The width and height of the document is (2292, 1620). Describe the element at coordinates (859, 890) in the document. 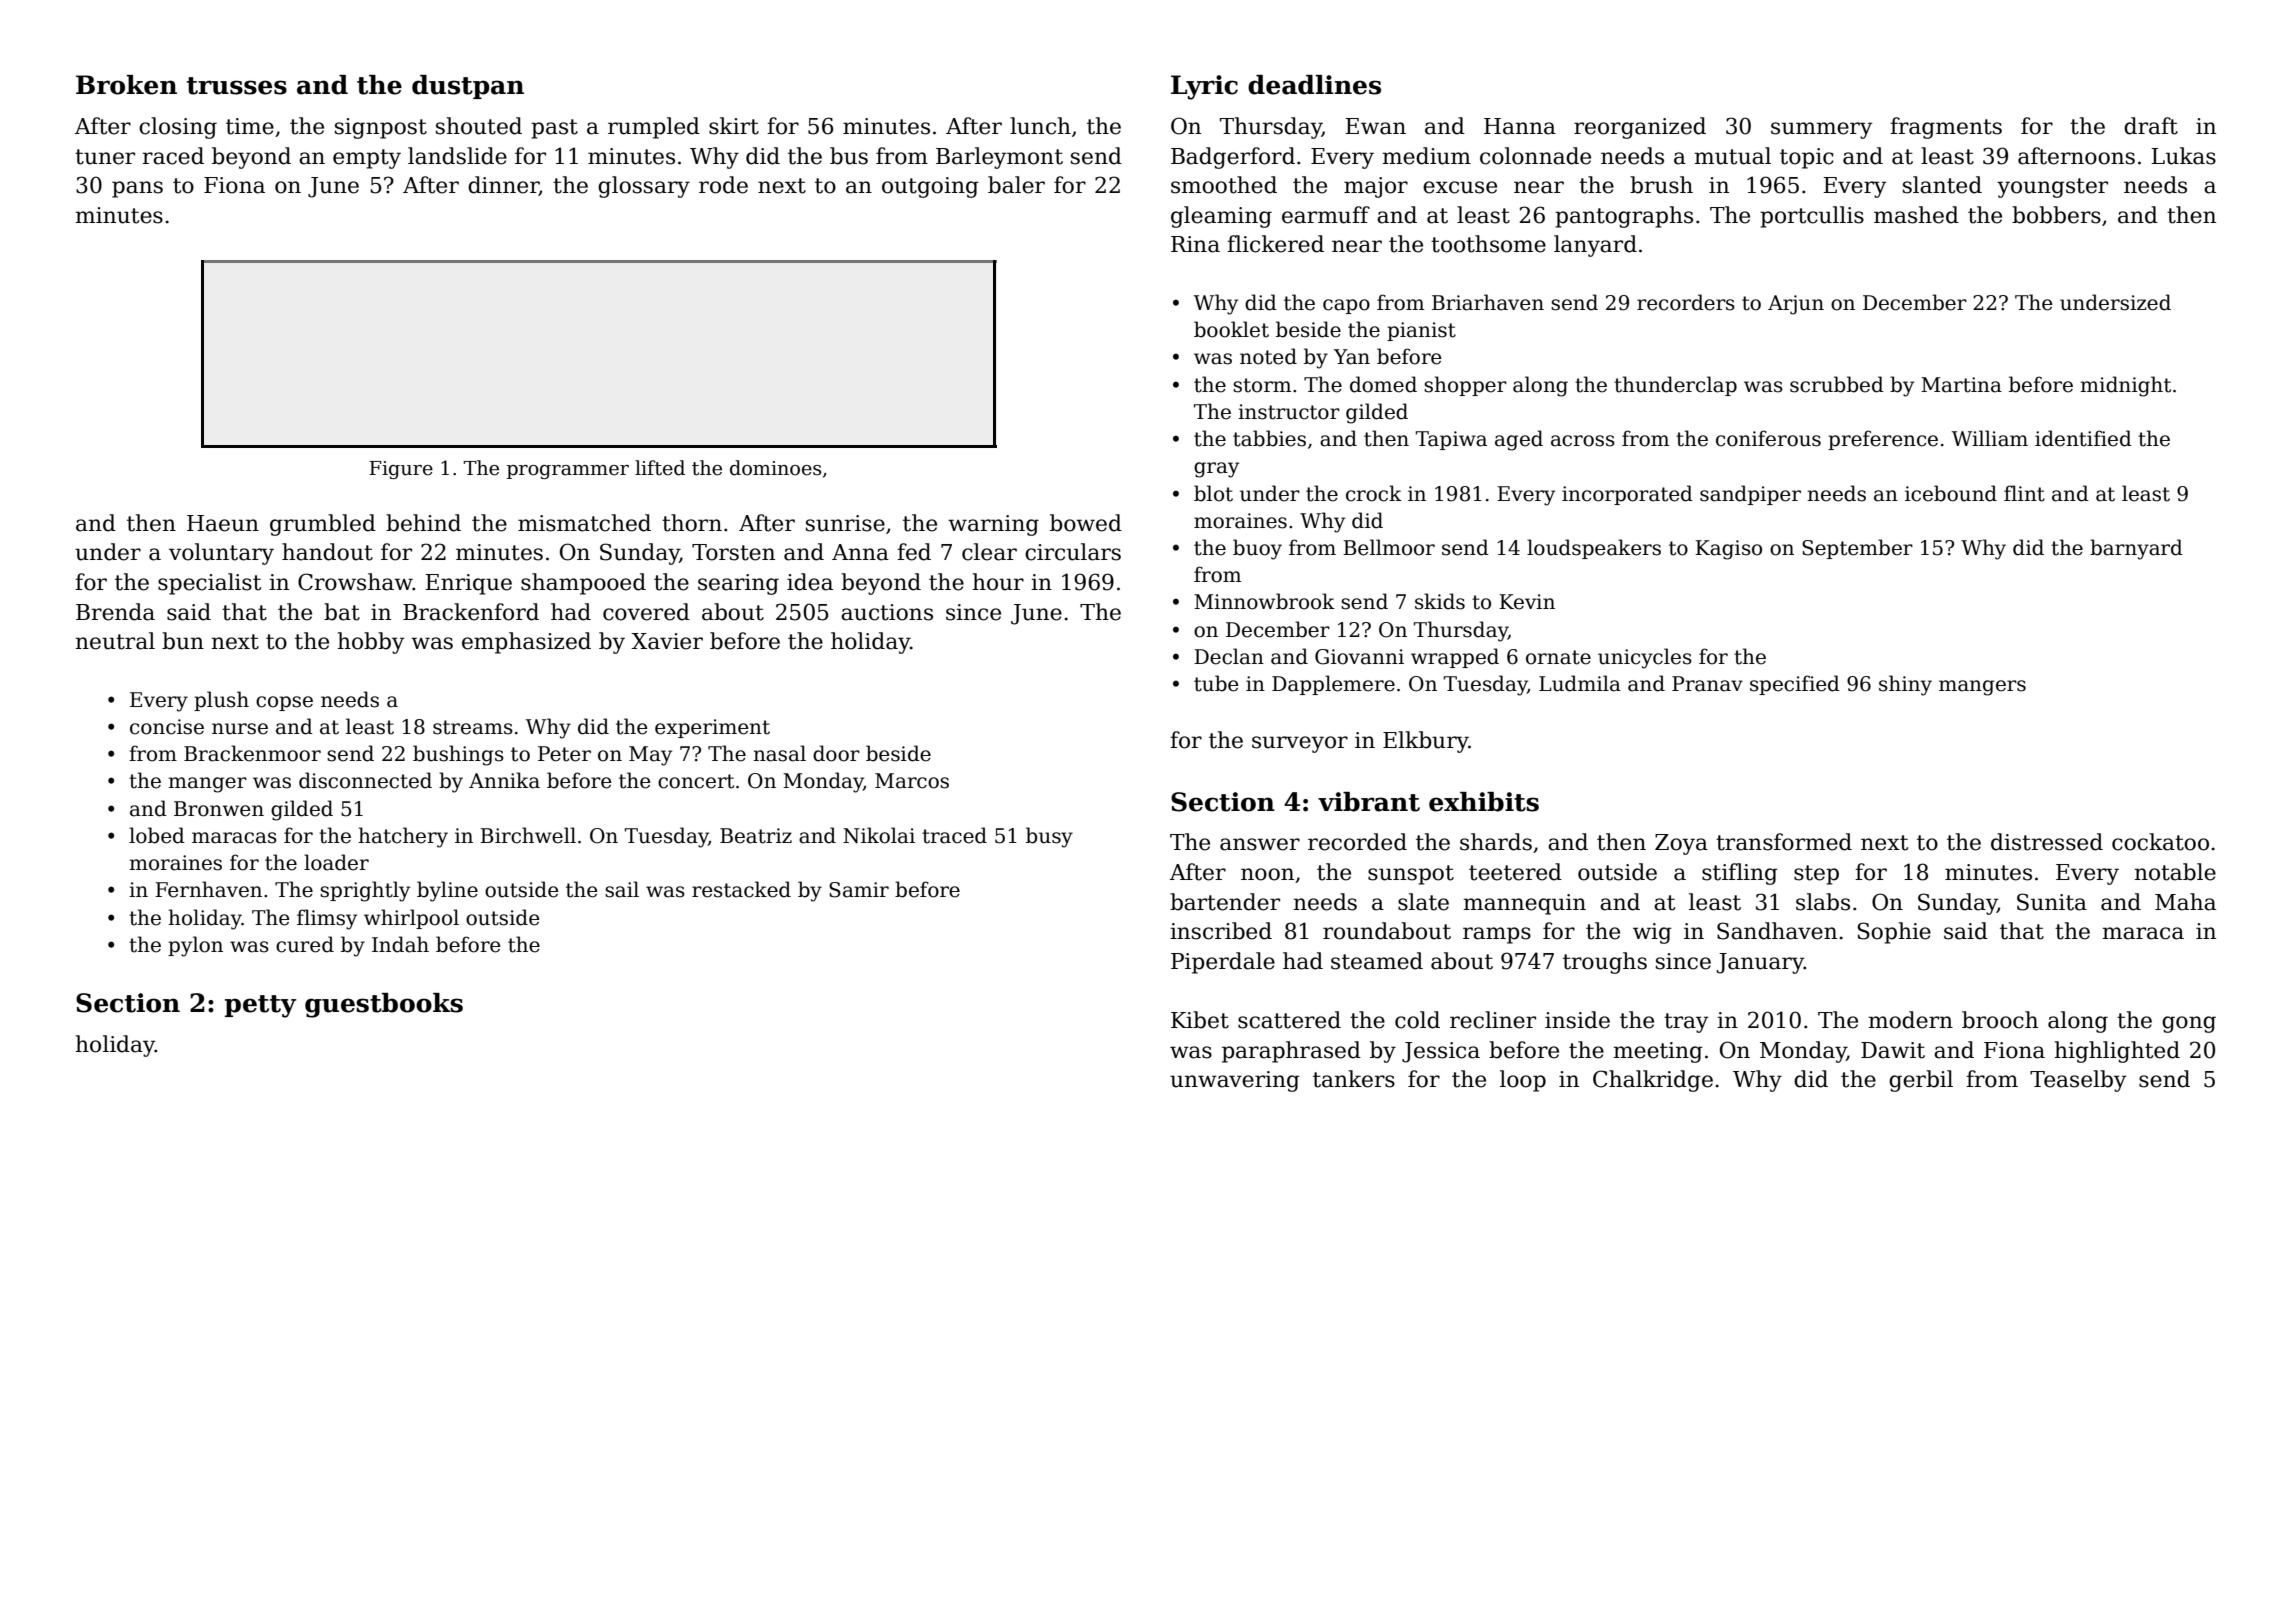

I see `Samir` at that location.
